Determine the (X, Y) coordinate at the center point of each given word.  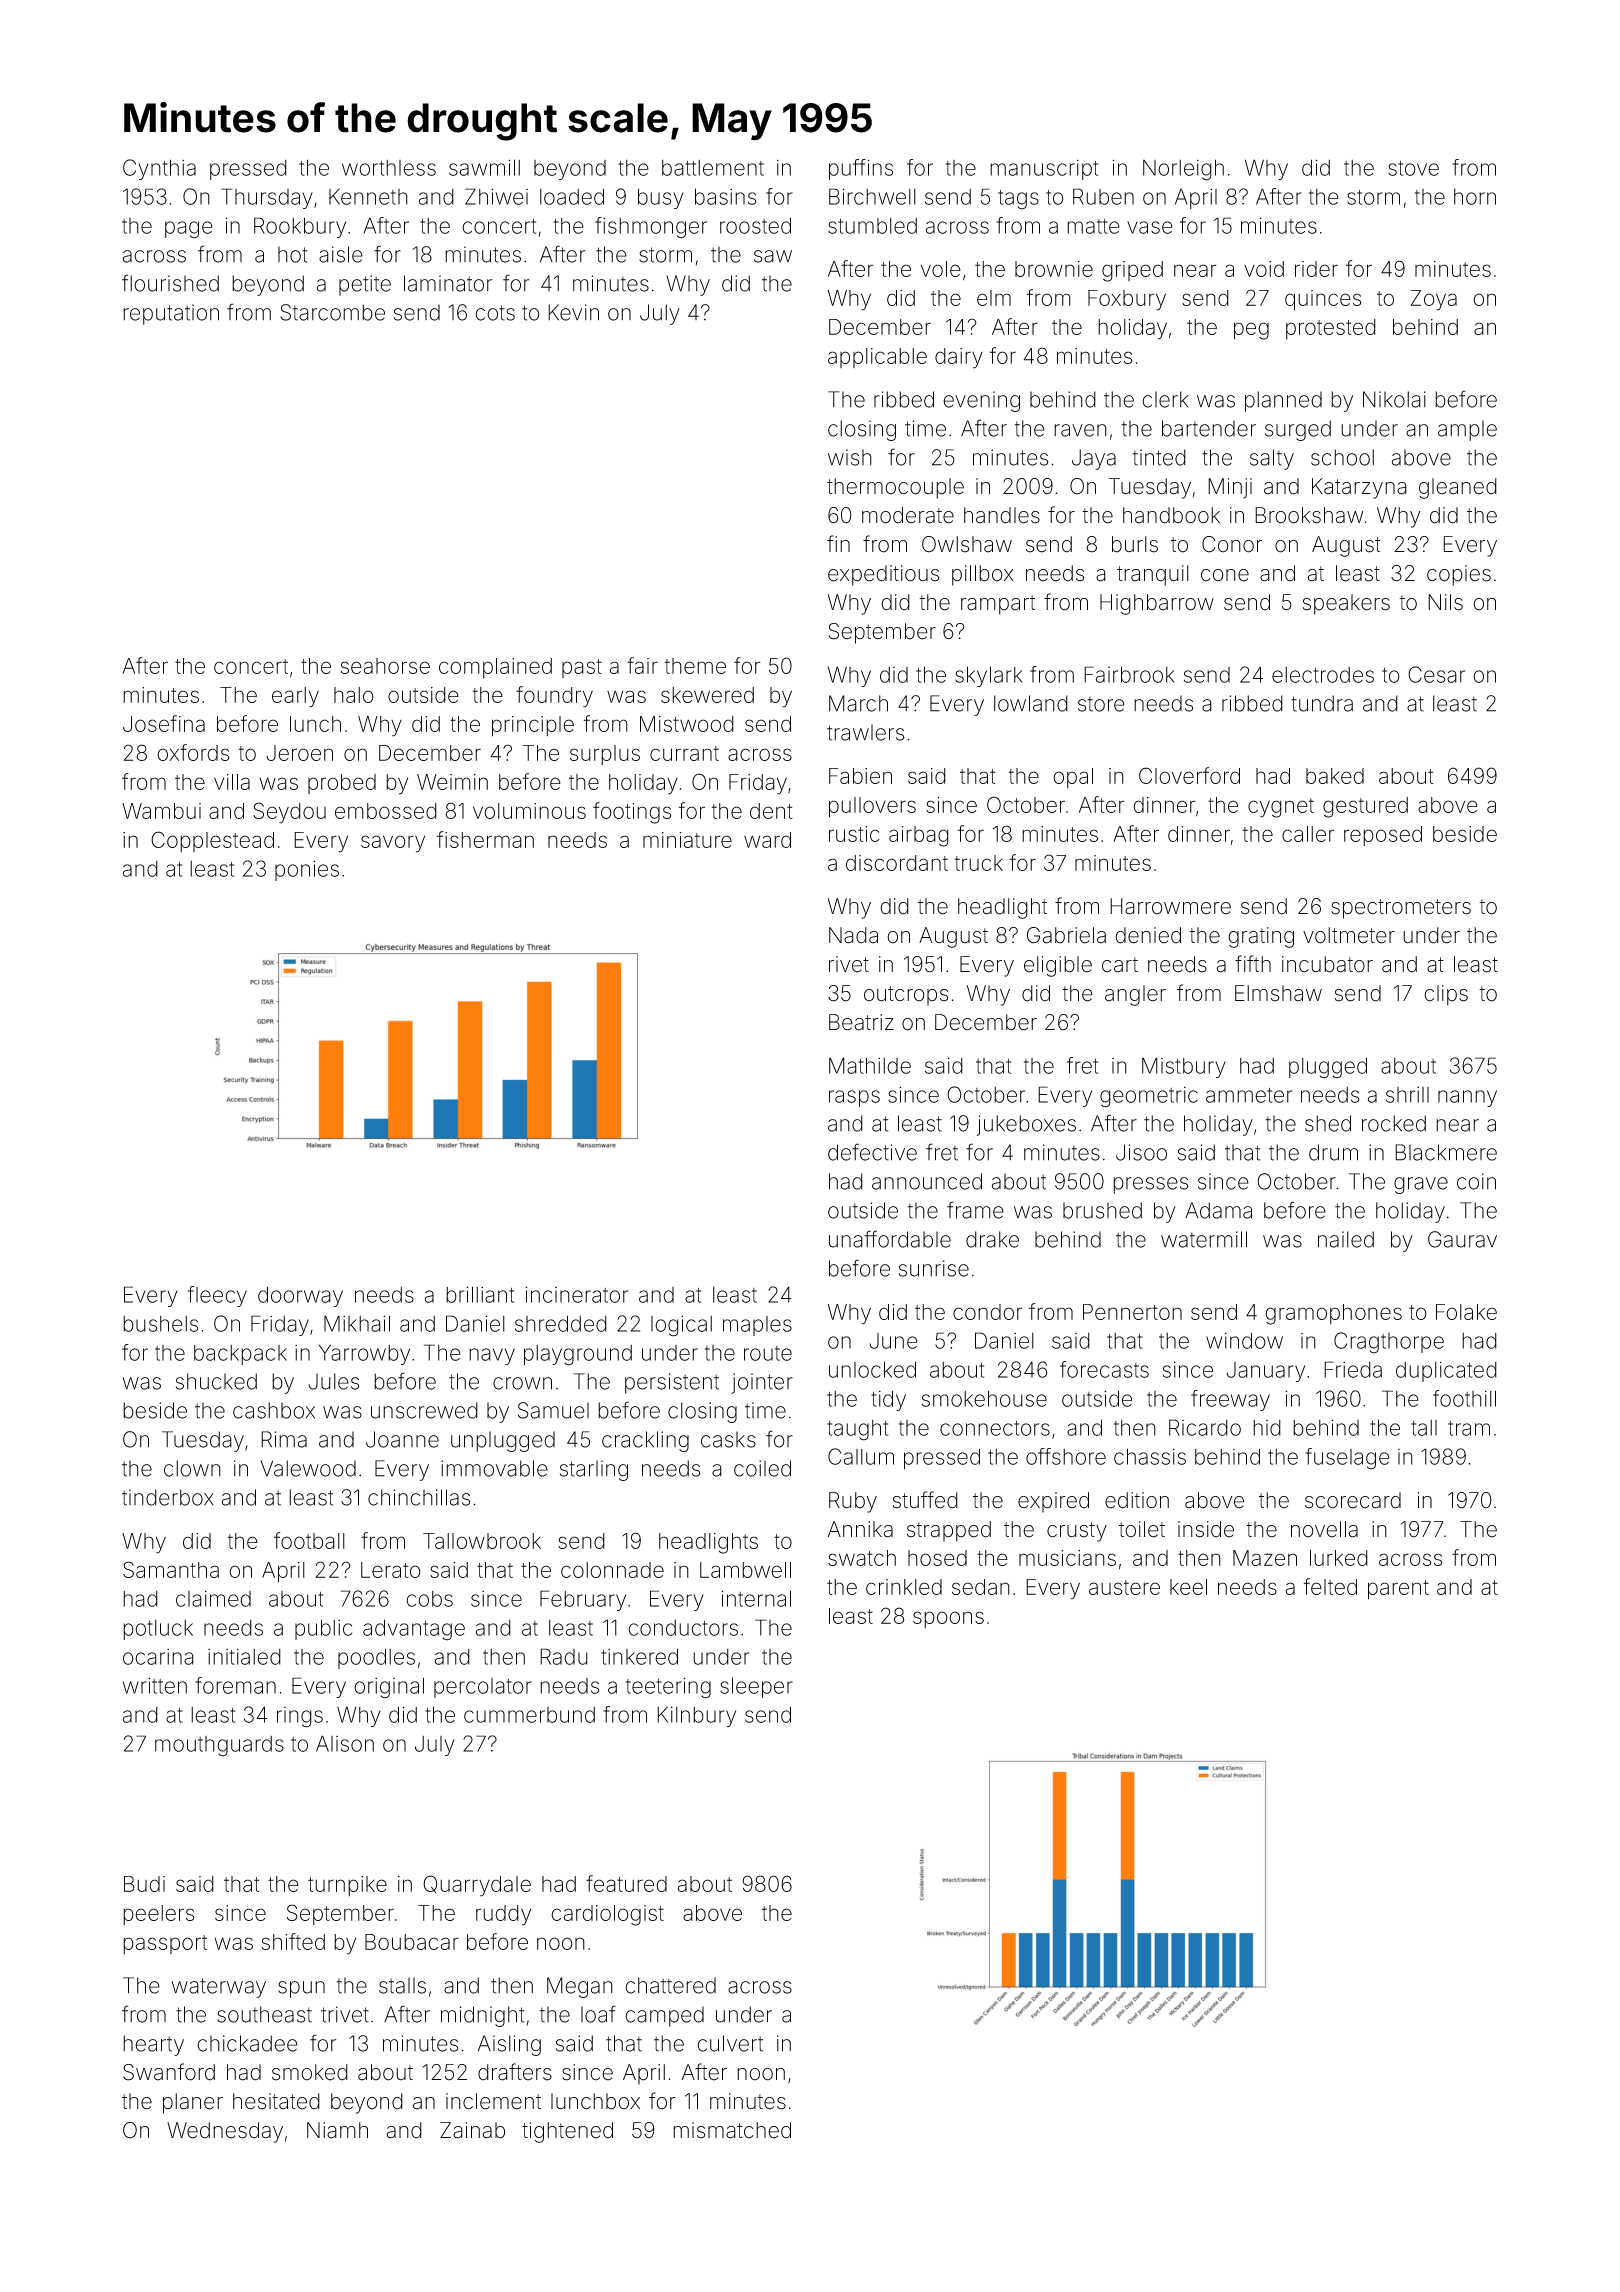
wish (850, 457)
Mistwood (687, 724)
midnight (482, 2016)
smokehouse (984, 1398)
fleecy (217, 1296)
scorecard (1353, 1500)
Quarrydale (477, 1886)
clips (1446, 995)
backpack (240, 1355)
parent (1398, 1590)
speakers (1346, 604)
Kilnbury (696, 1716)
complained (495, 668)
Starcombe (332, 312)
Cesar (1436, 674)
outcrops (906, 996)
